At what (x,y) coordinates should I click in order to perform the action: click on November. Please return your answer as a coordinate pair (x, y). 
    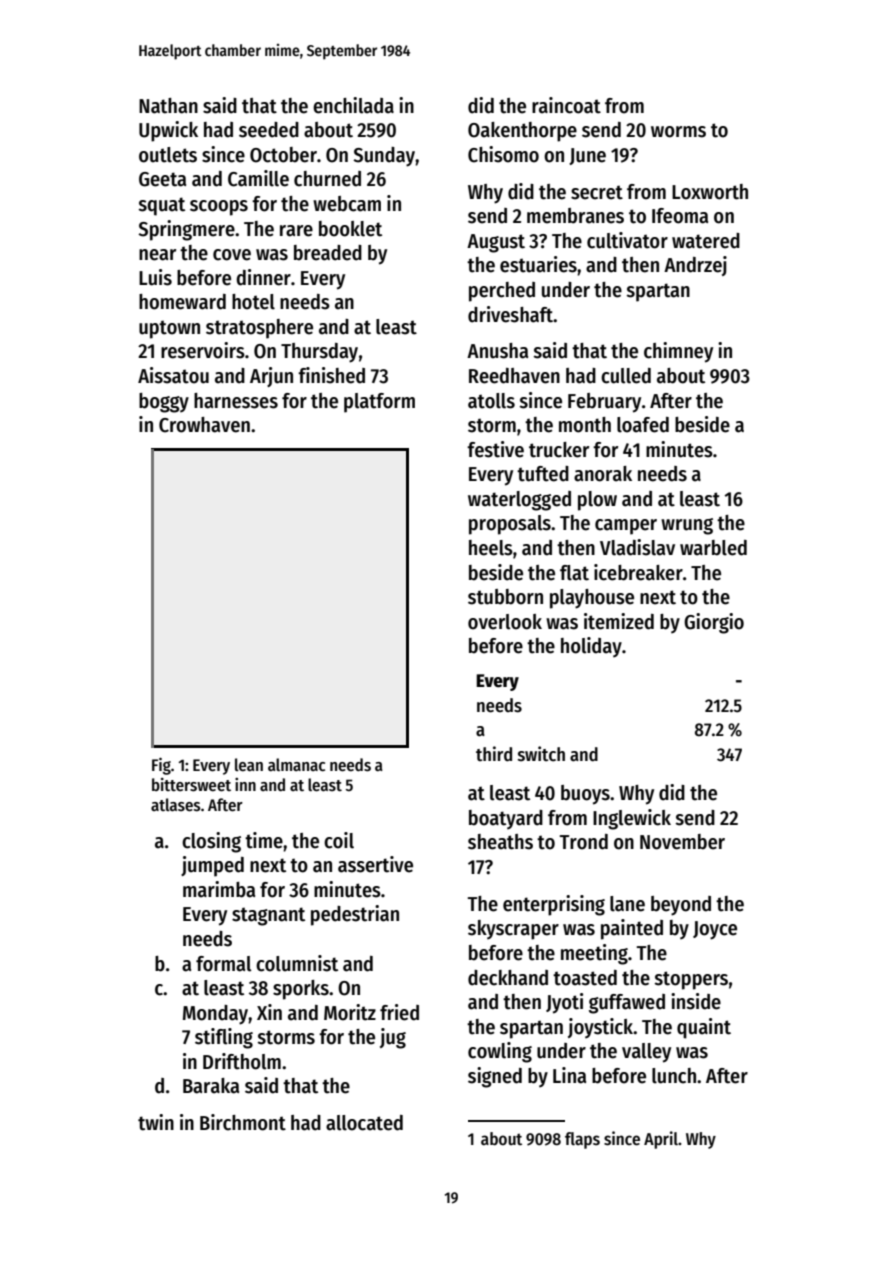
    Looking at the image, I should click on (682, 842).
